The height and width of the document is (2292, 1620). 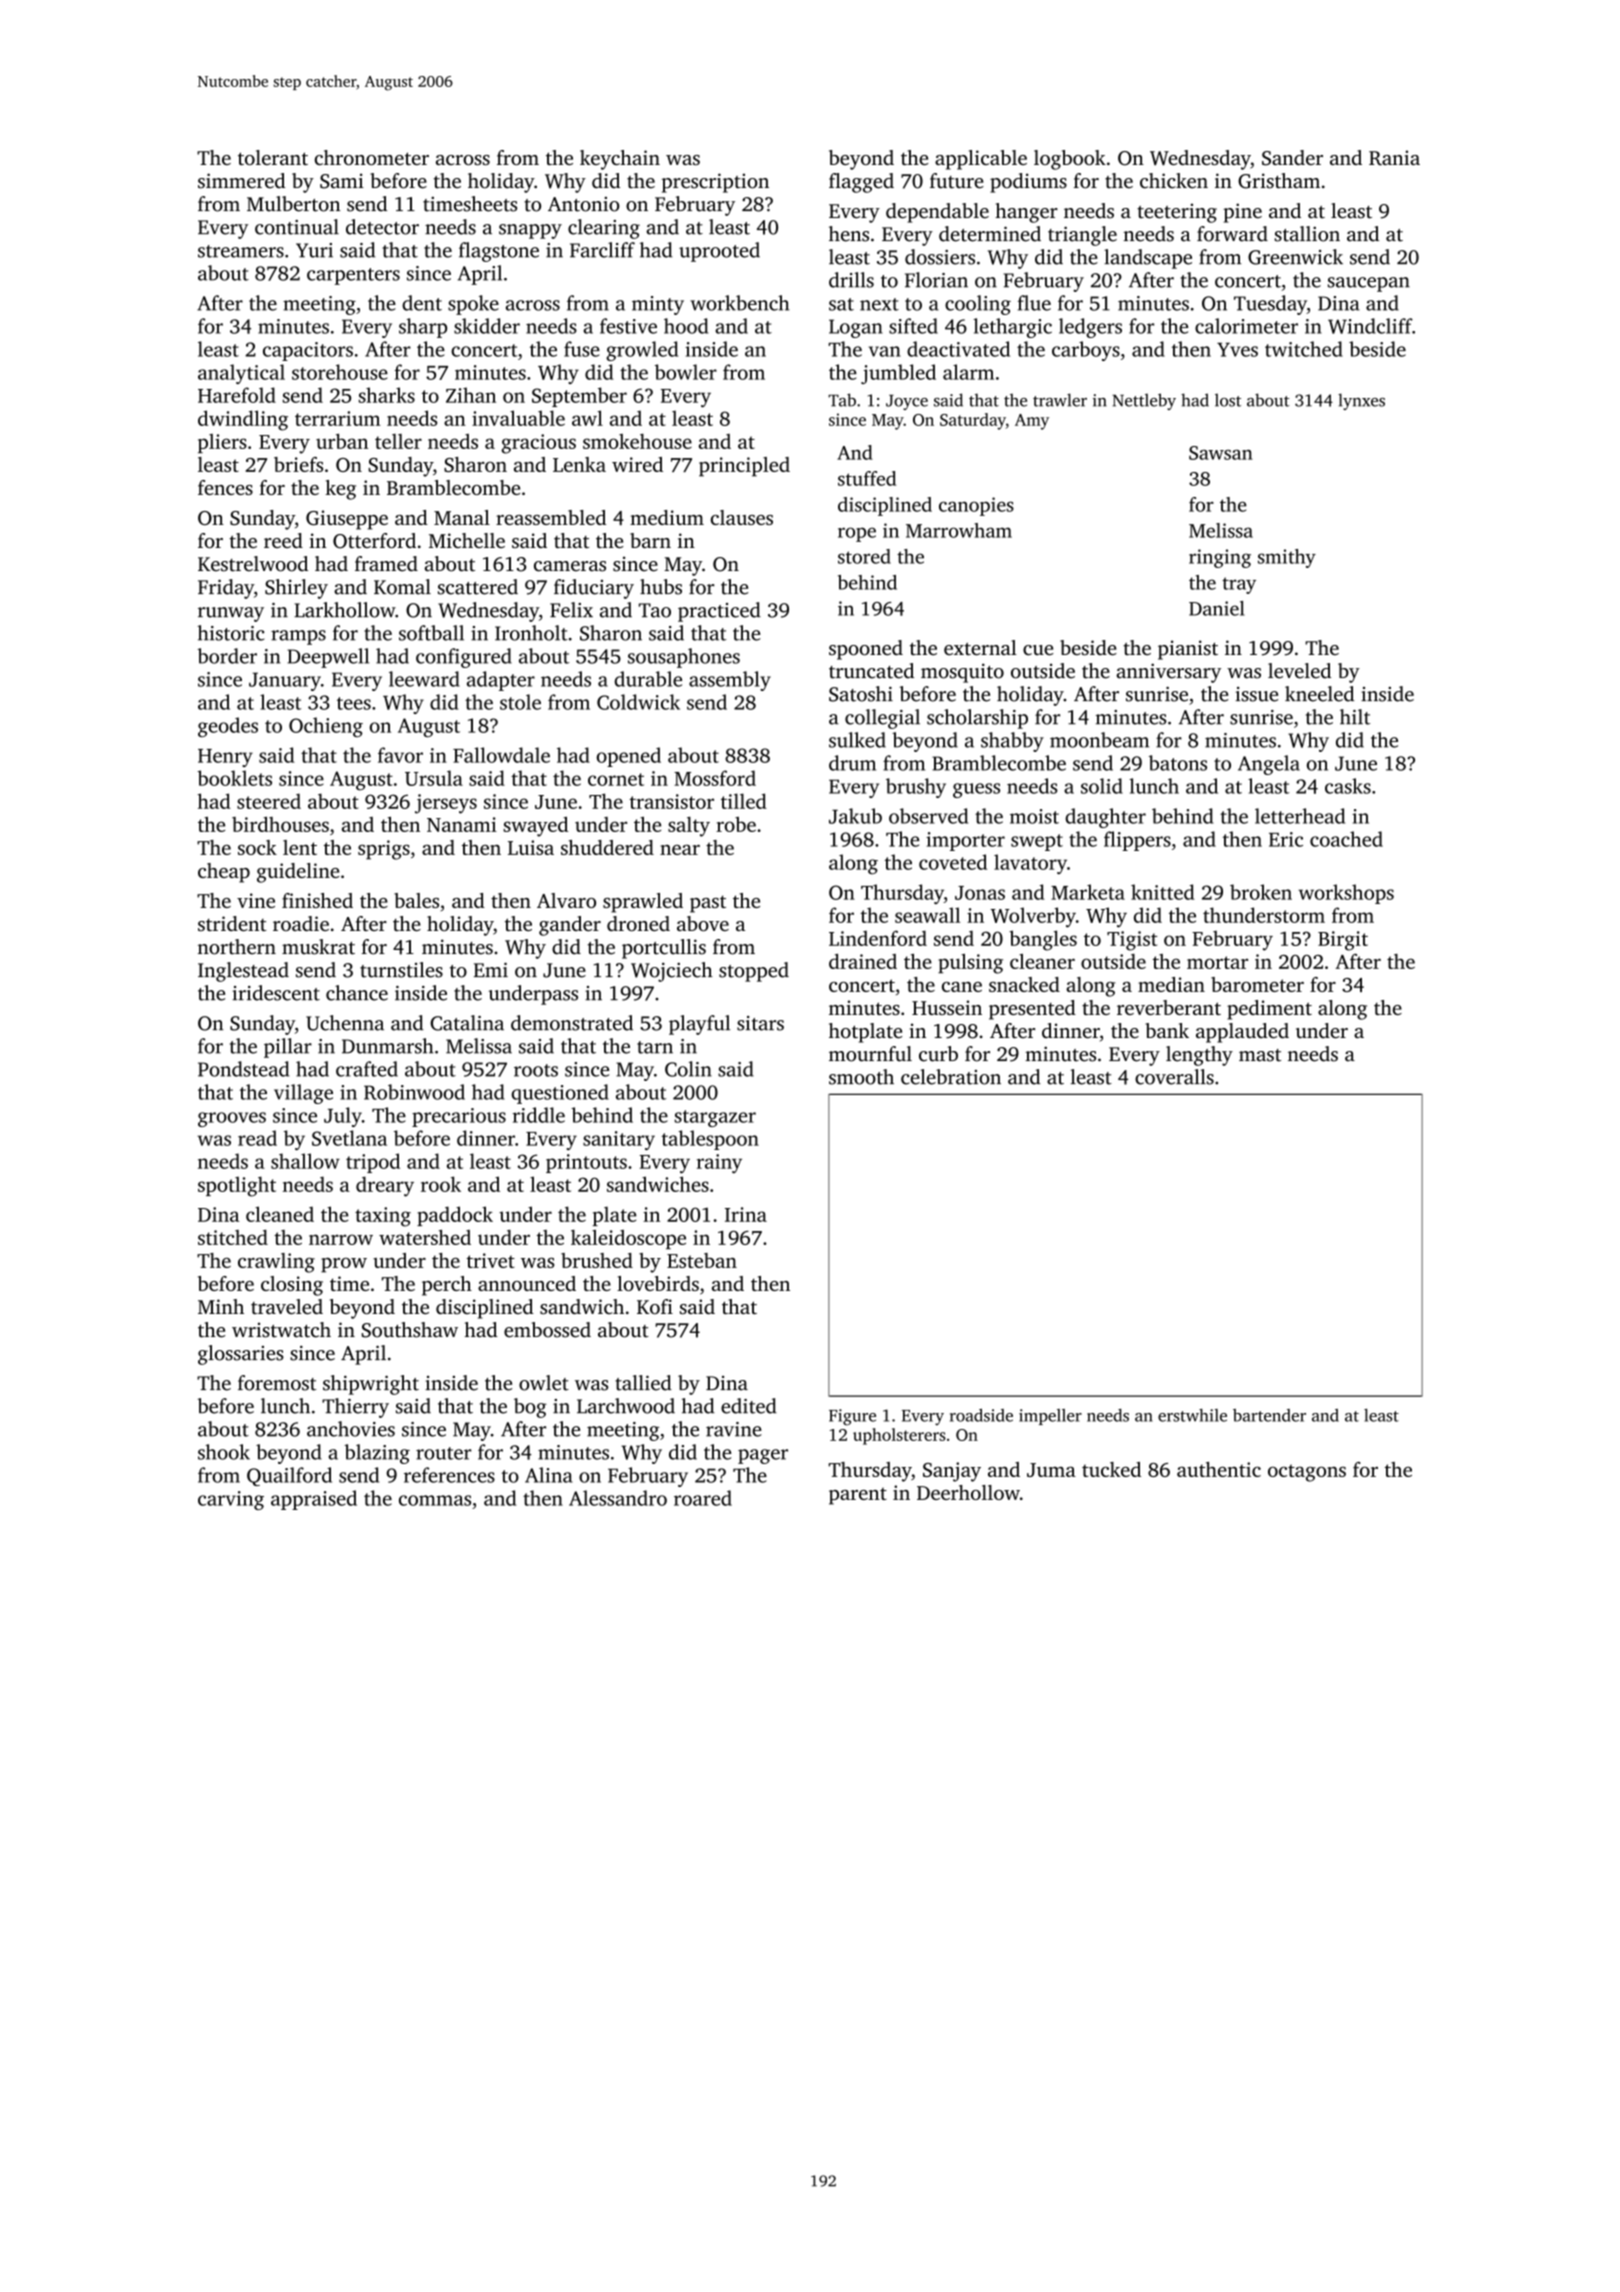 I want to click on wired, so click(x=637, y=464).
